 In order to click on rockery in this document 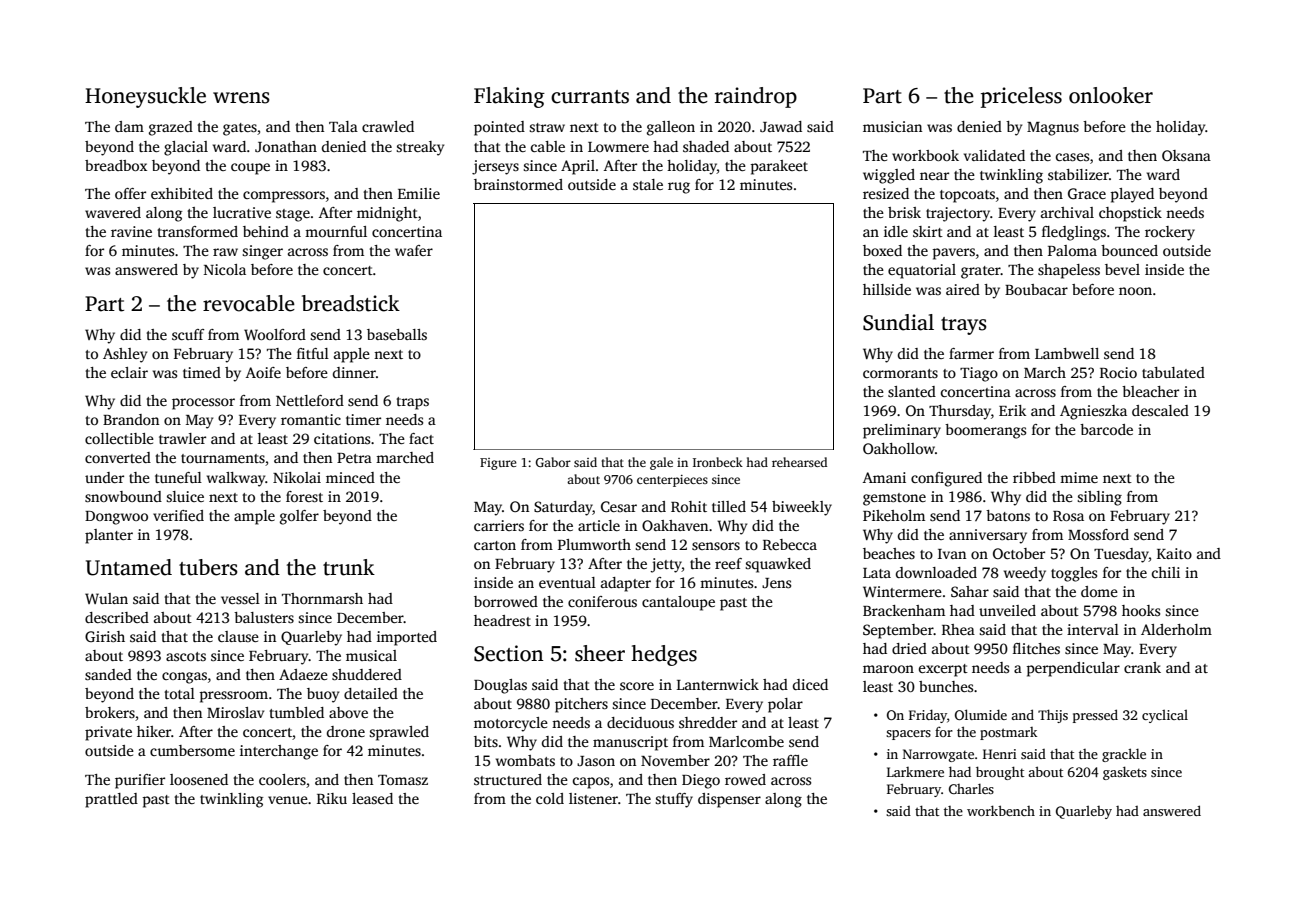, I will do `click(1170, 233)`.
